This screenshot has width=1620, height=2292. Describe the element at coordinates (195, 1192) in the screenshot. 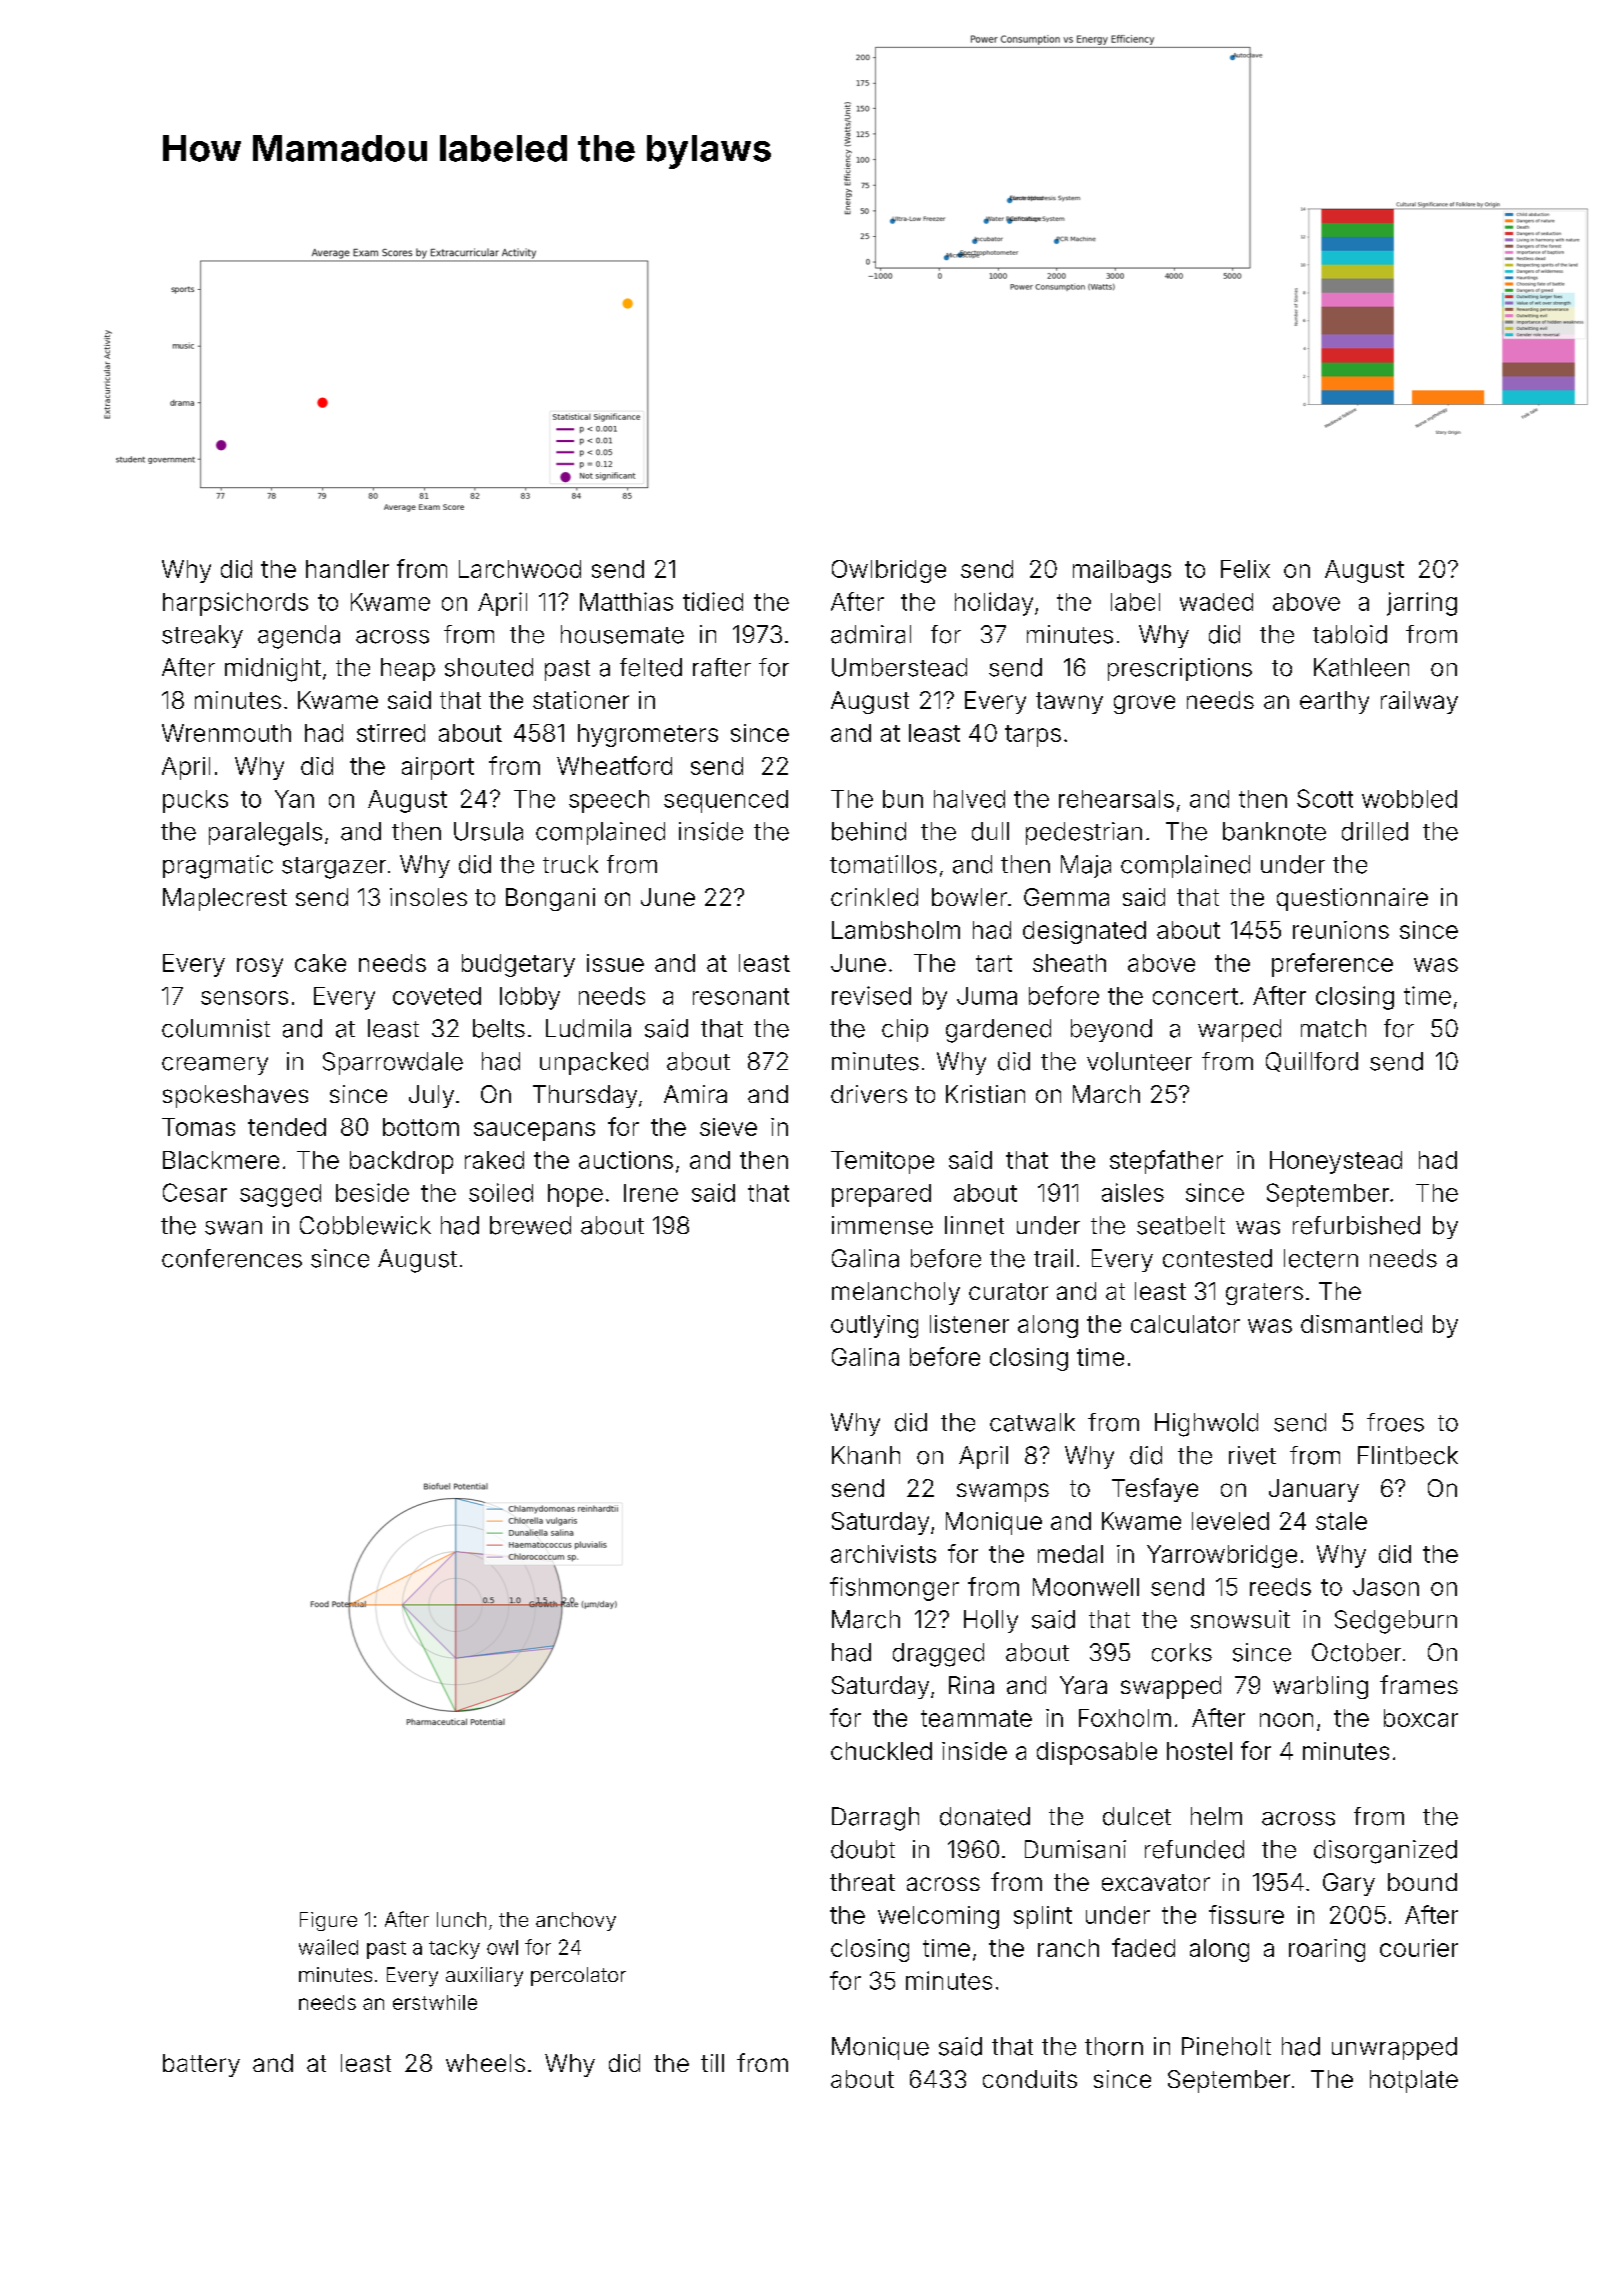

I see `Cesar` at that location.
